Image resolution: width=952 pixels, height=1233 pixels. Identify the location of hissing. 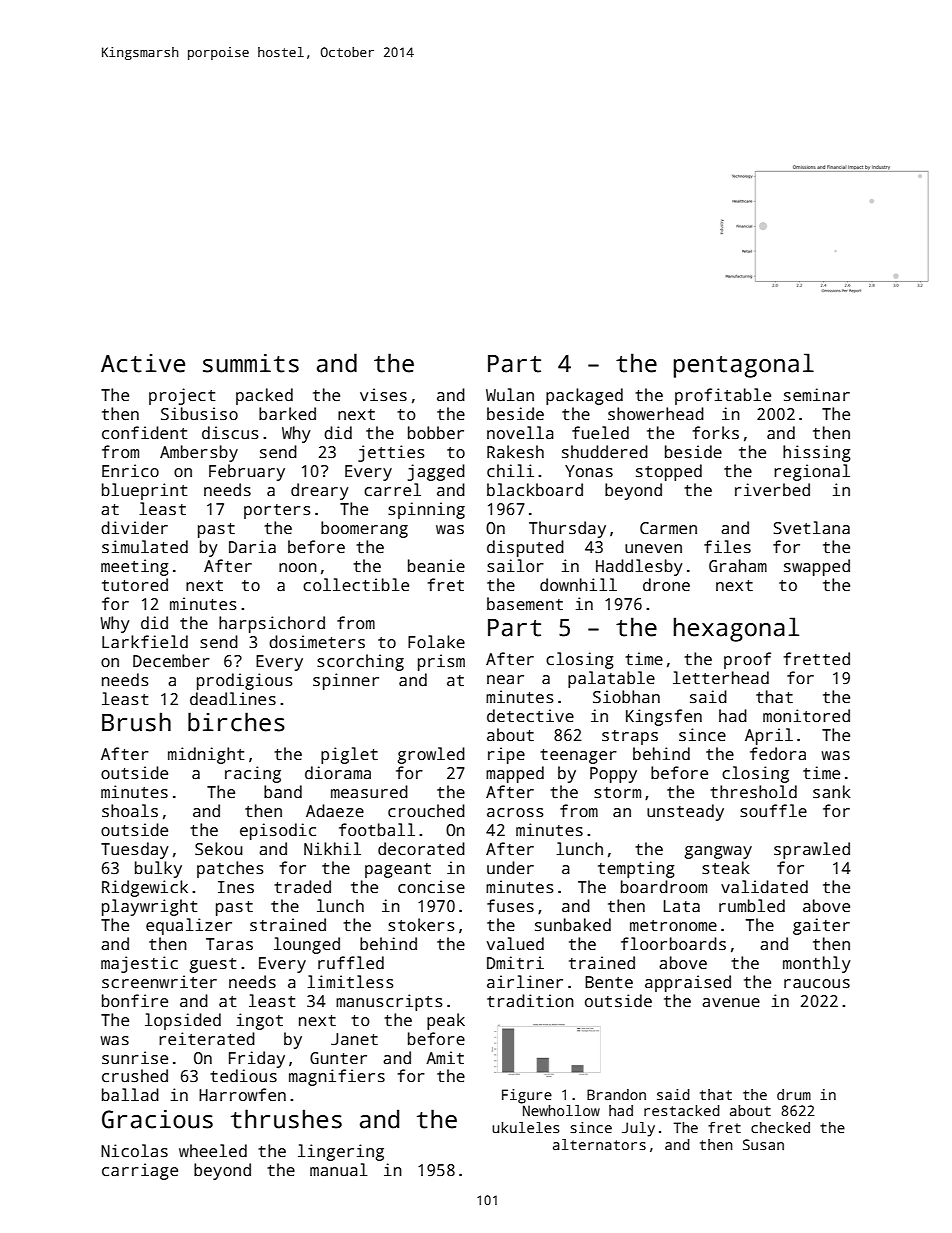
(817, 453).
